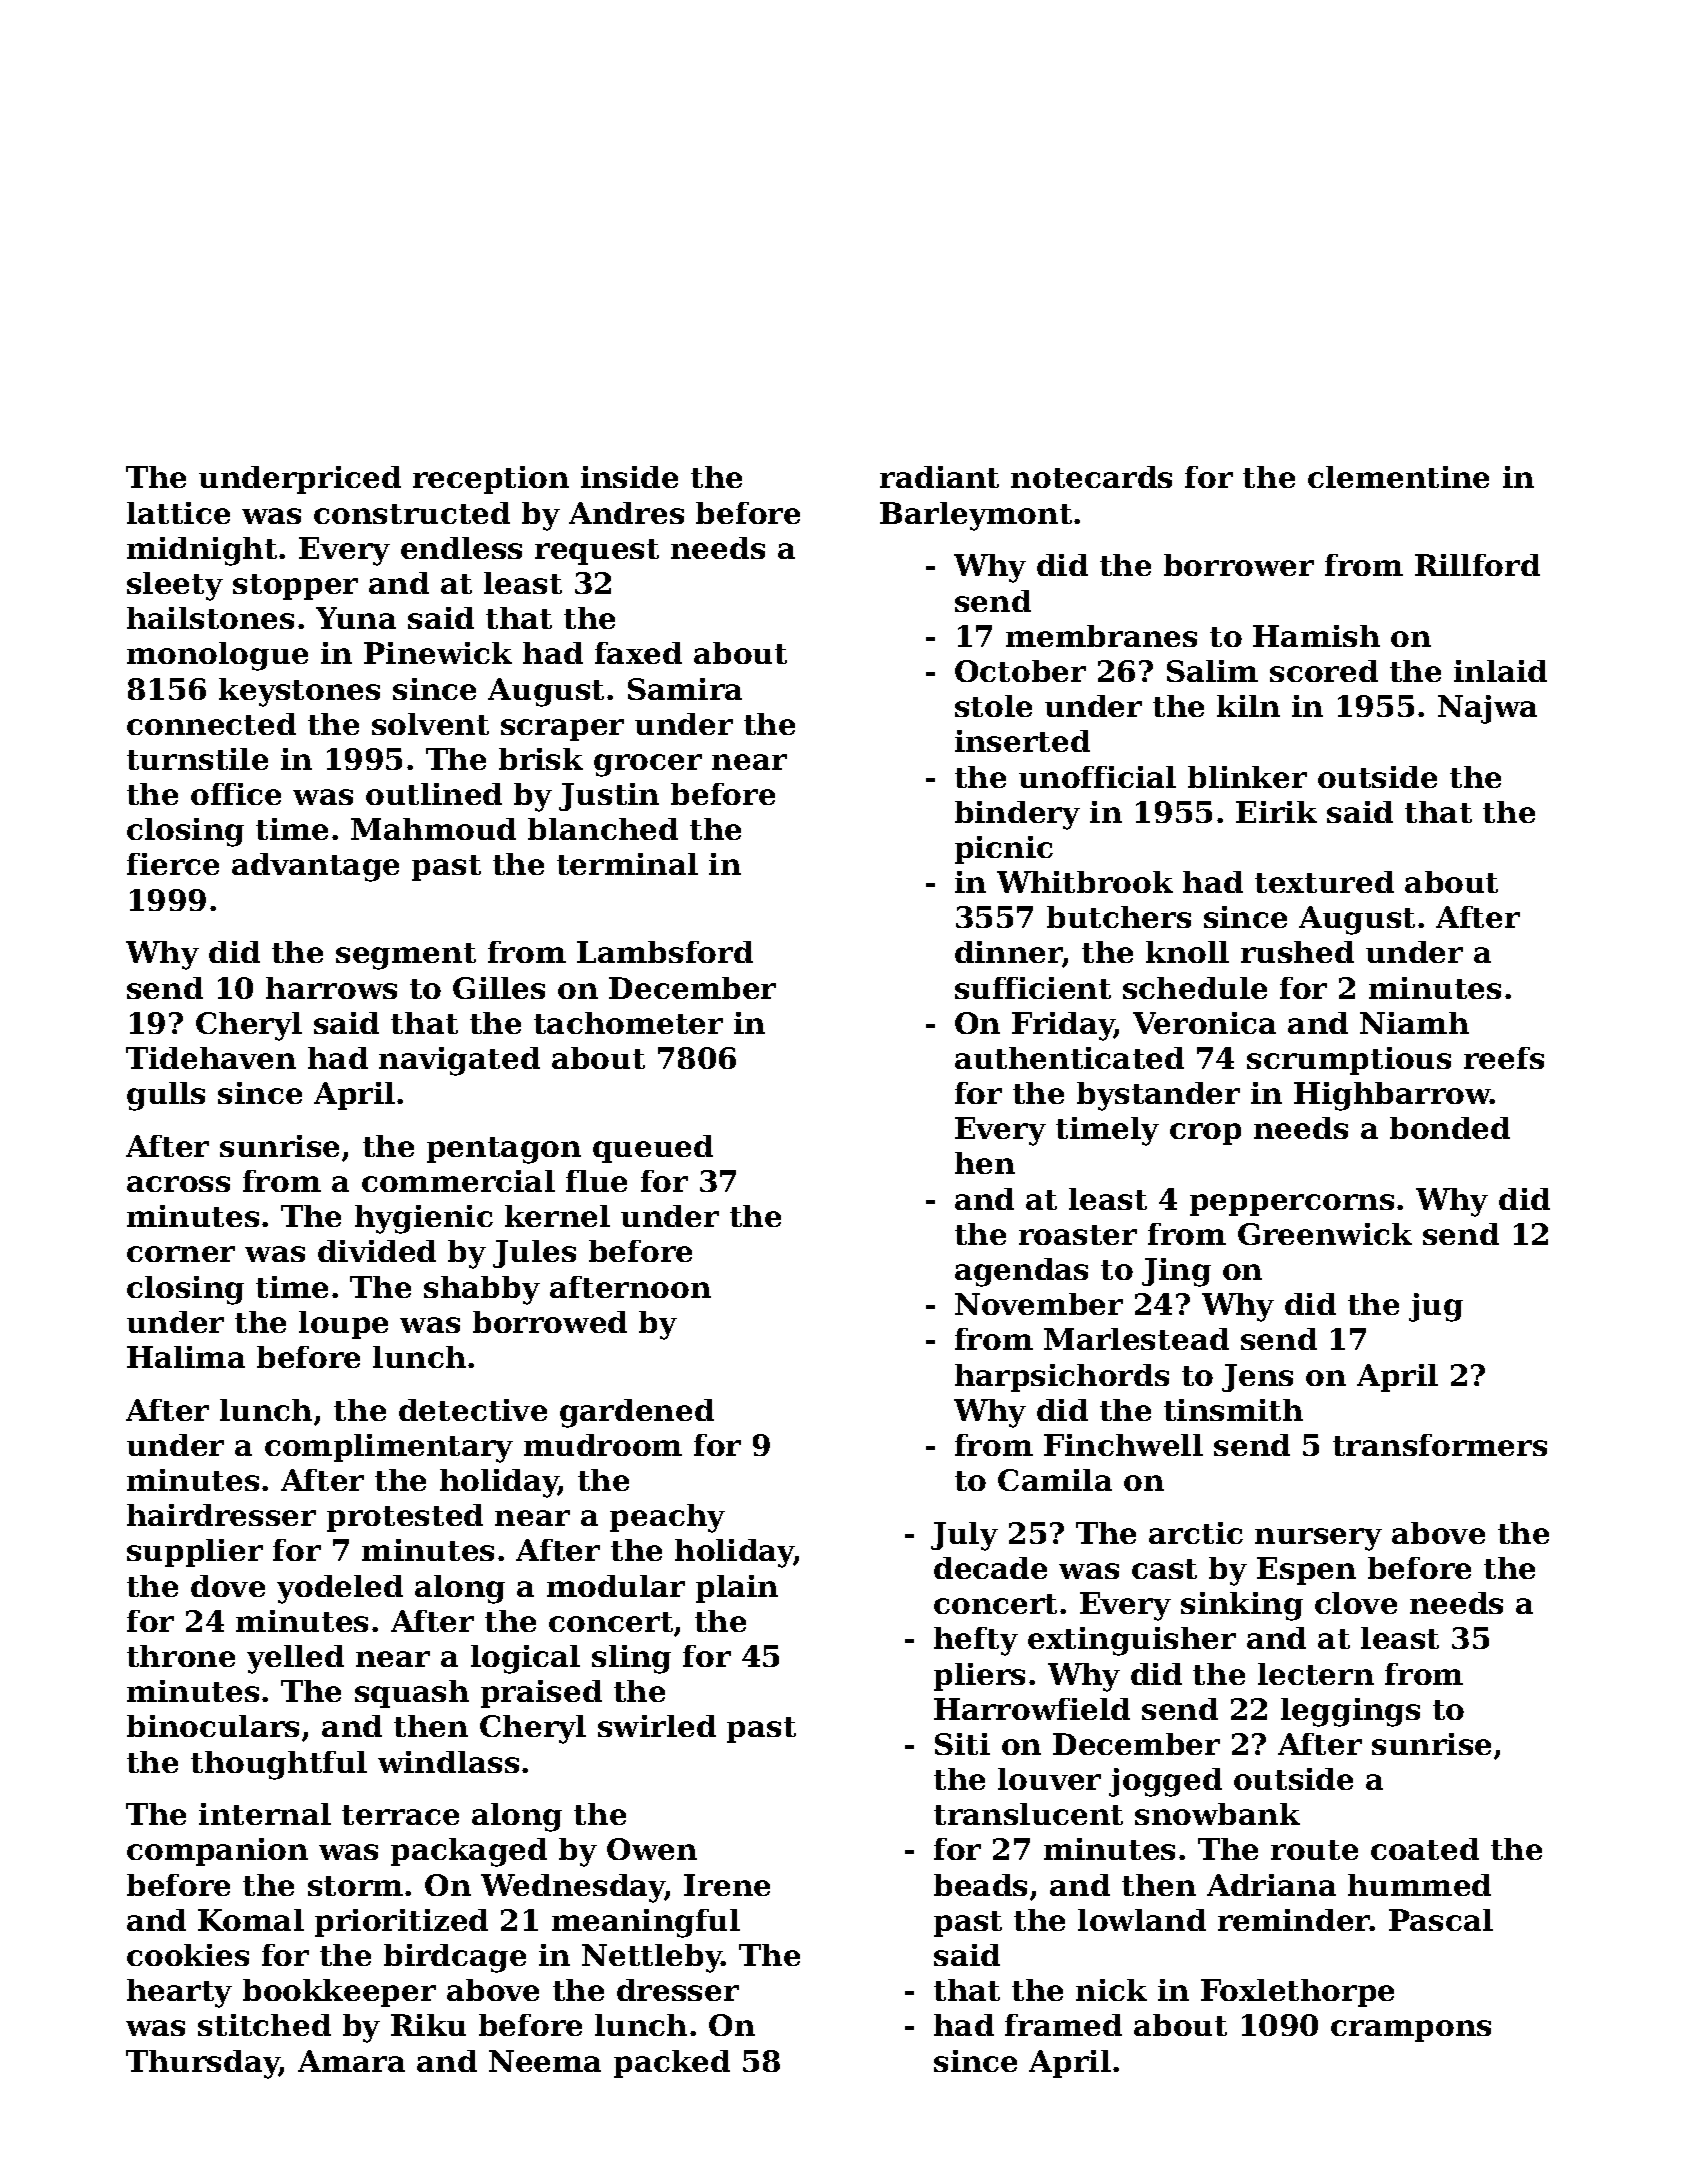  What do you see at coordinates (1091, 477) in the screenshot?
I see `notecards` at bounding box center [1091, 477].
